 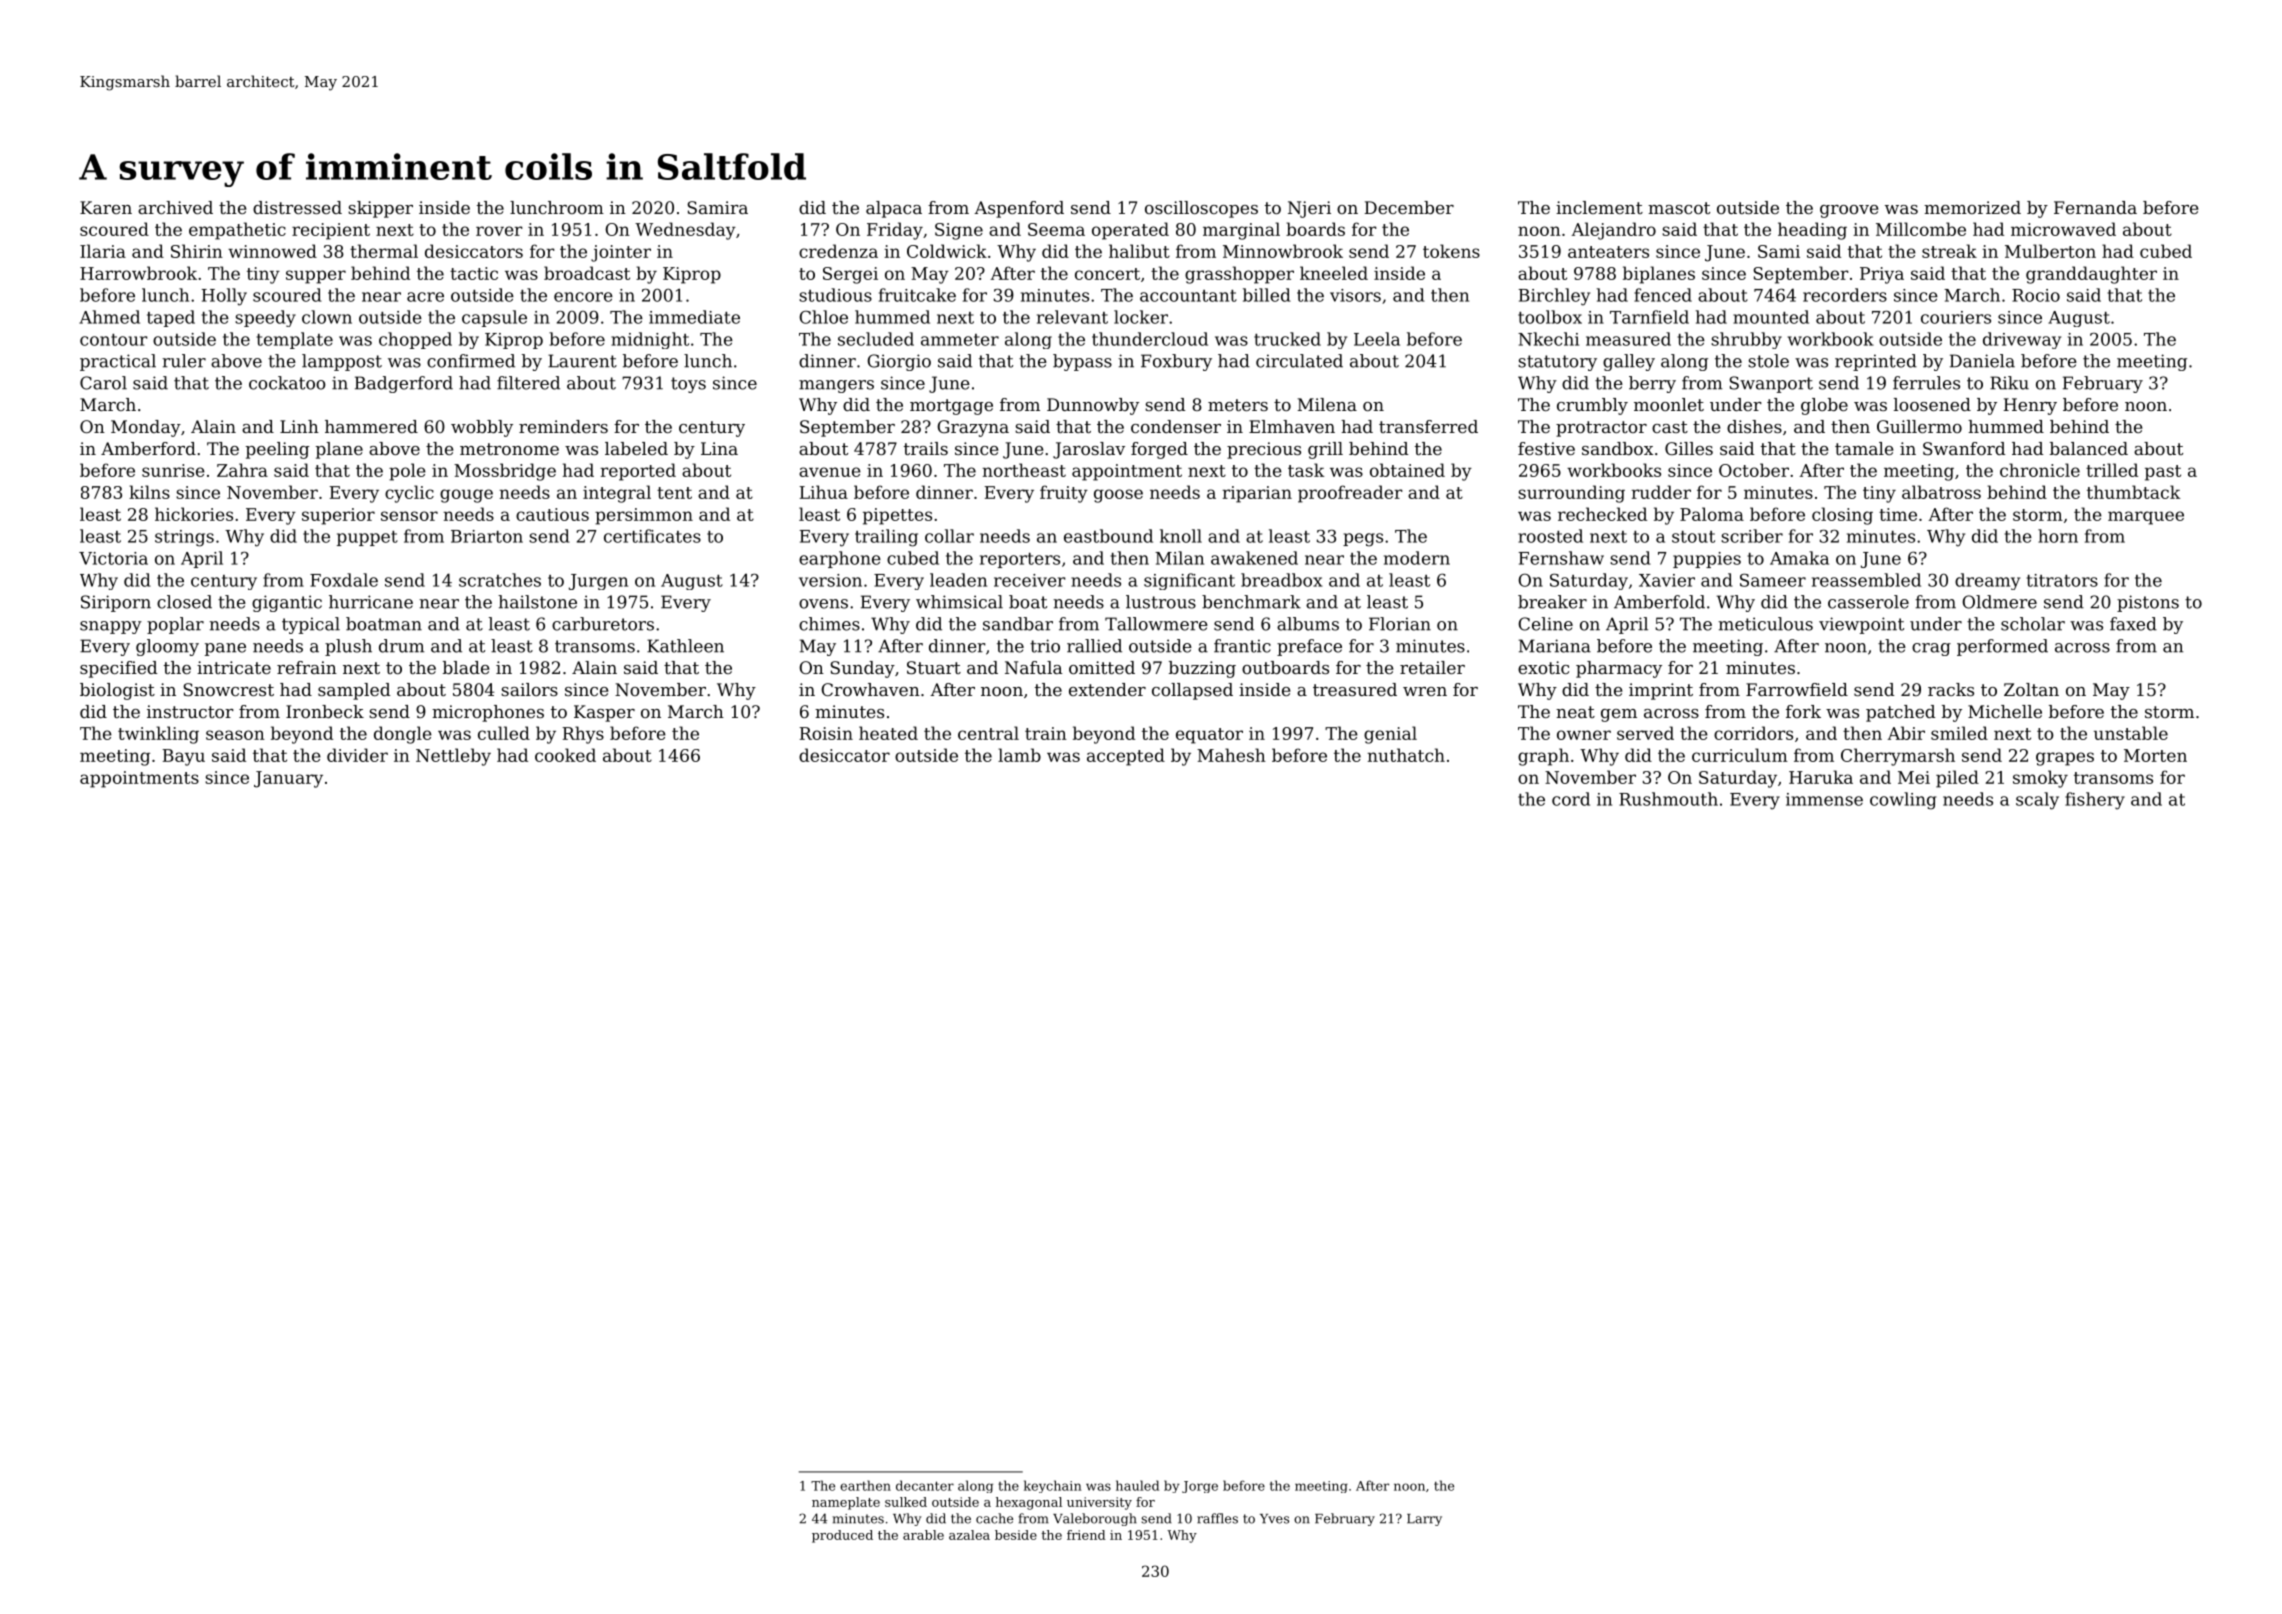 I want to click on drum, so click(x=402, y=646).
